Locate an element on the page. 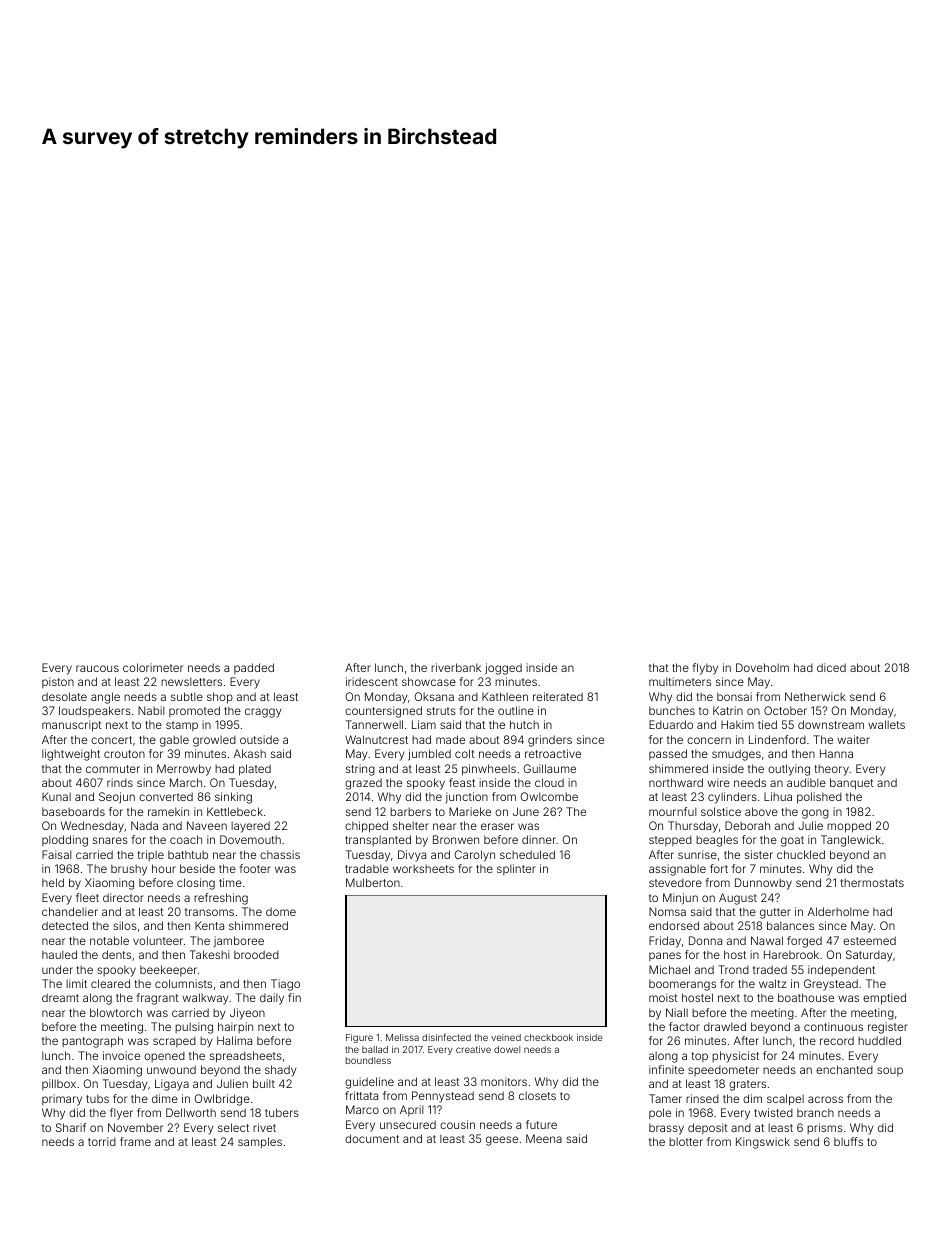 This document has width=952, height=1233. grinders is located at coordinates (550, 741).
